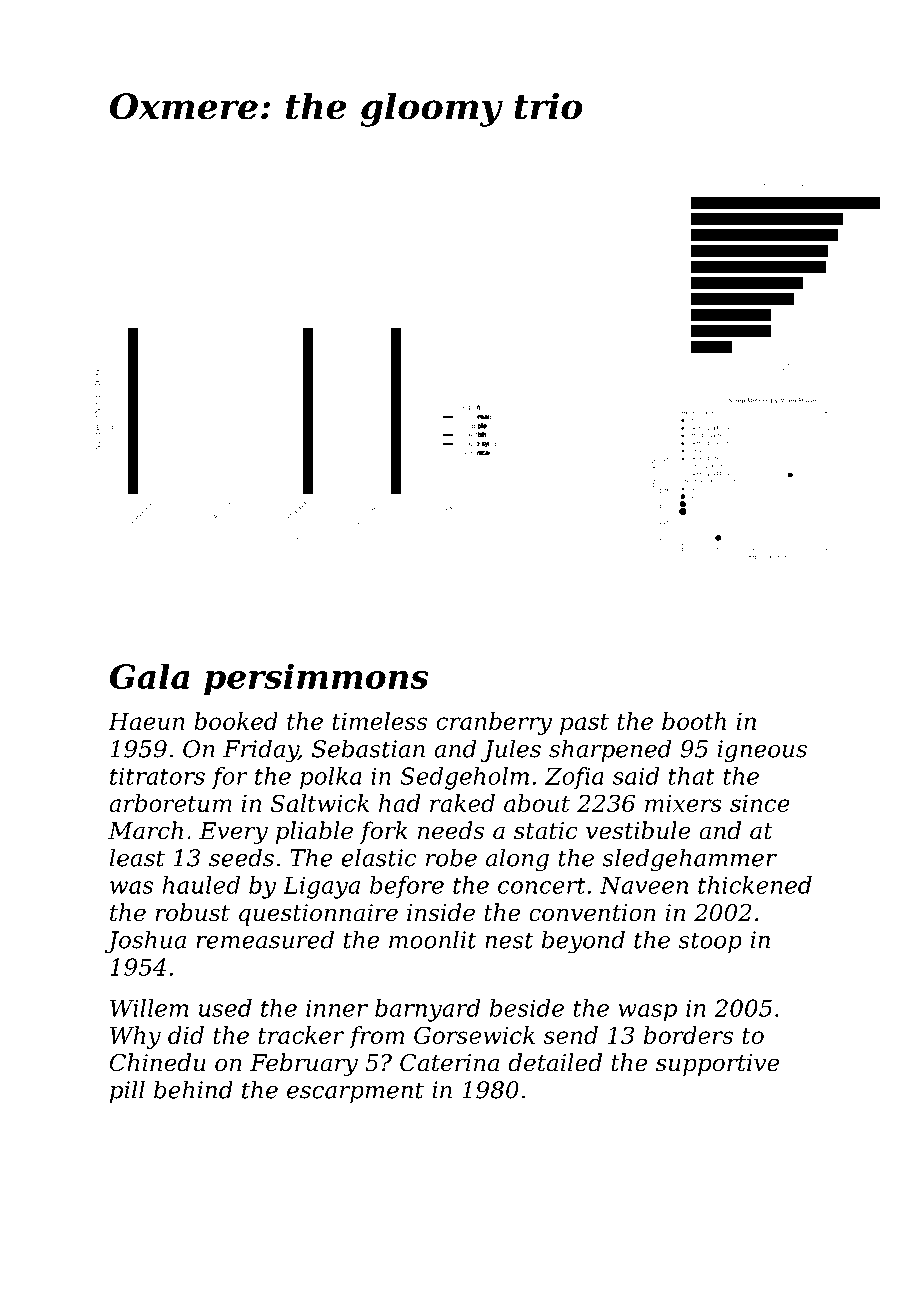  Describe the element at coordinates (449, 1063) in the screenshot. I see `Caterina` at that location.
